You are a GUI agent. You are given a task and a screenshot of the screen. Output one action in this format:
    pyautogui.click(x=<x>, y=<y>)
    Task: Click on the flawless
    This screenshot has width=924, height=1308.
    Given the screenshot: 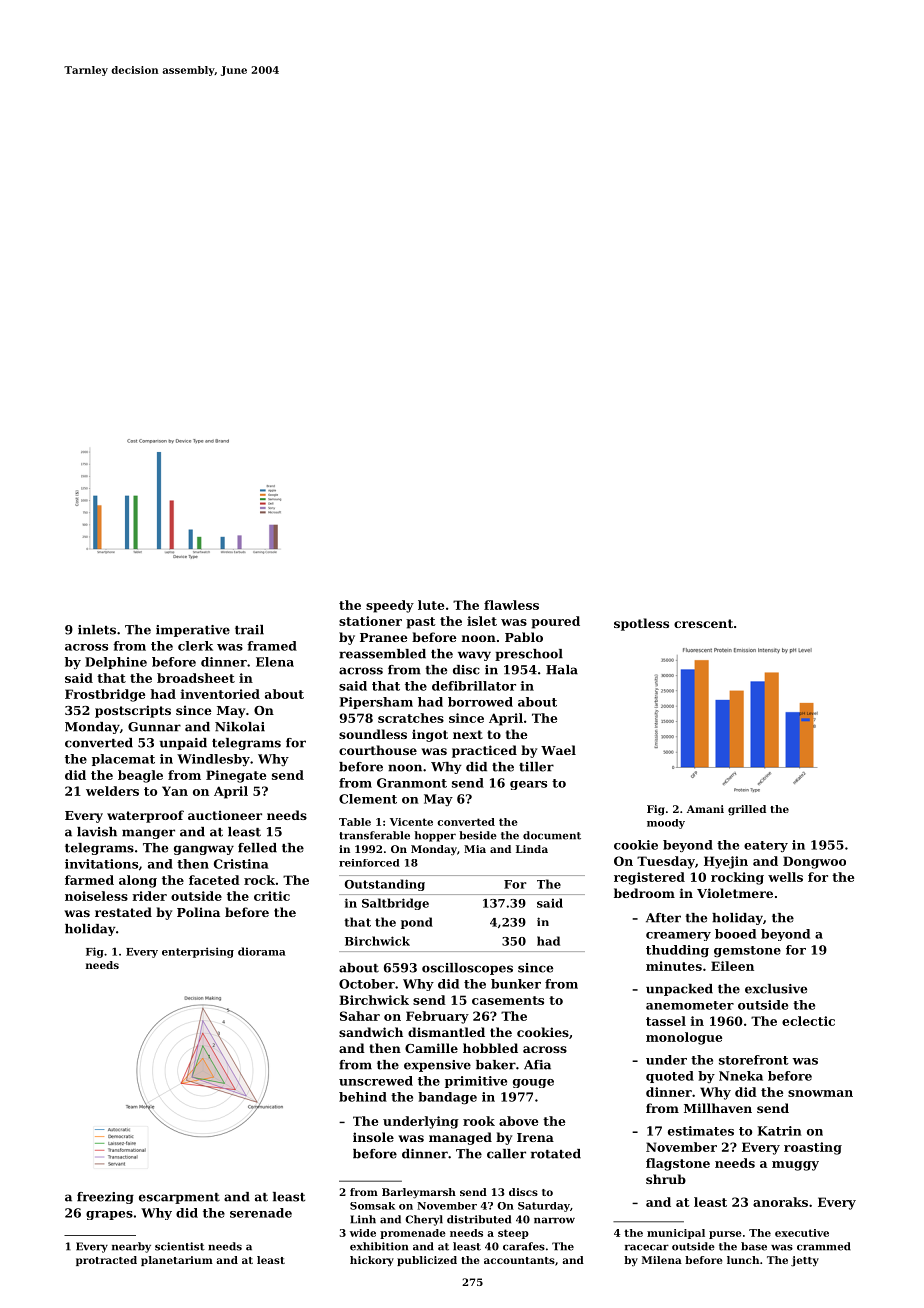 What is the action you would take?
    pyautogui.click(x=511, y=605)
